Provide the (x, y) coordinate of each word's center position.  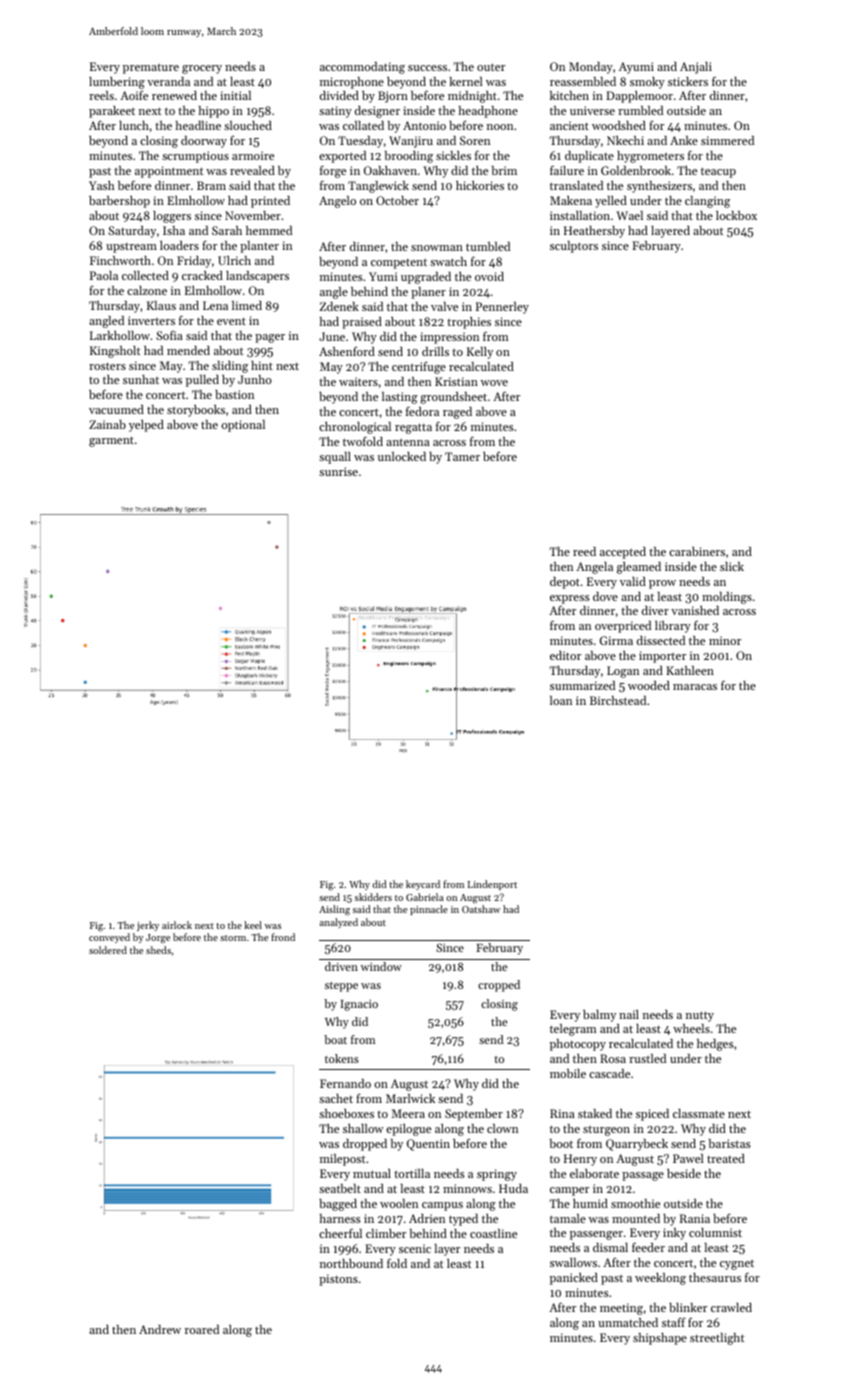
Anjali (696, 68)
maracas (695, 687)
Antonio (424, 125)
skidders (373, 897)
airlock (177, 925)
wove (494, 383)
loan (561, 700)
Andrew (160, 1329)
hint (262, 365)
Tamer (462, 456)
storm (233, 938)
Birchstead (618, 700)
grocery (202, 69)
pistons (338, 1280)
